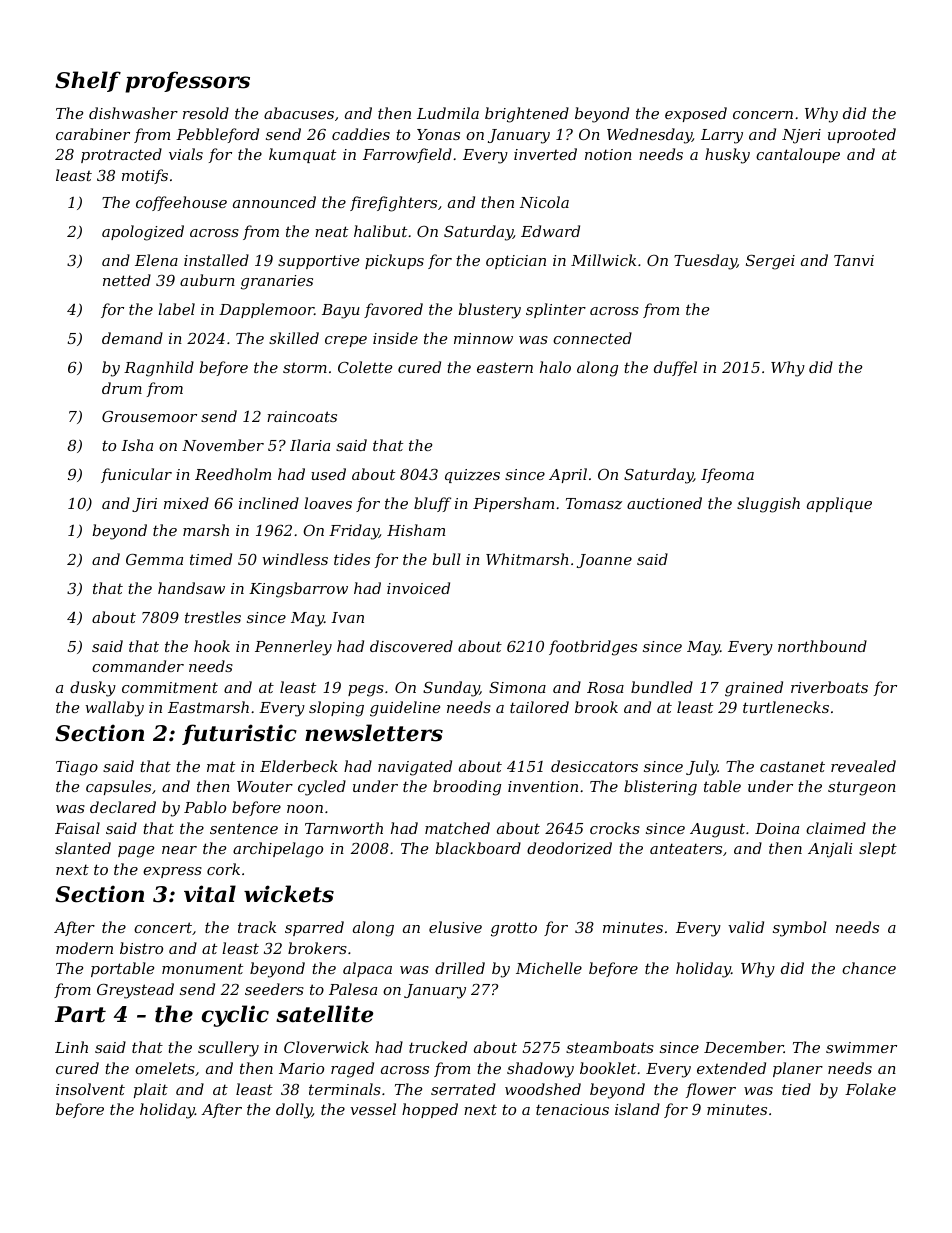  Describe the element at coordinates (763, 115) in the page. I see `concern` at that location.
